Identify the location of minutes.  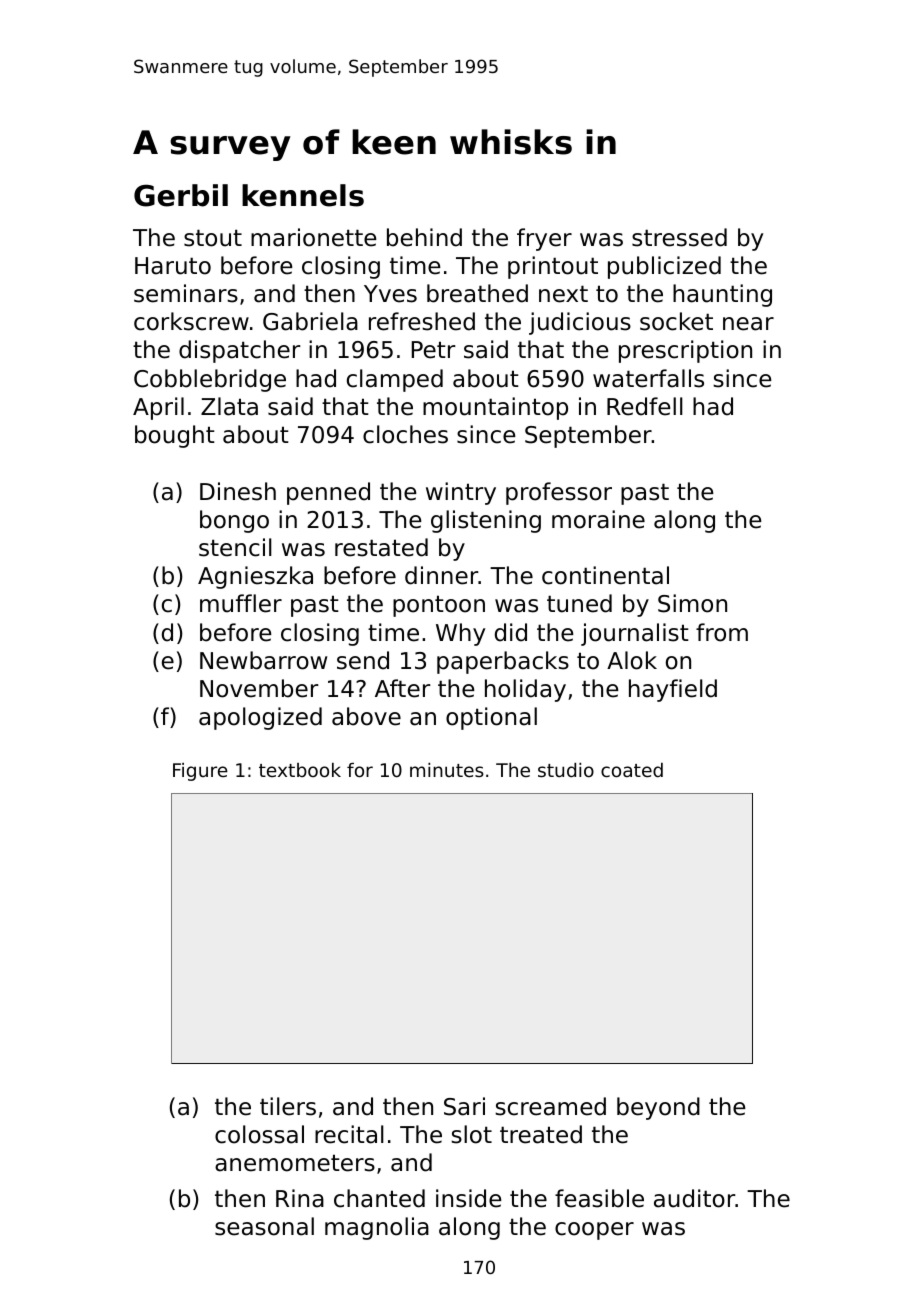
(447, 770).
